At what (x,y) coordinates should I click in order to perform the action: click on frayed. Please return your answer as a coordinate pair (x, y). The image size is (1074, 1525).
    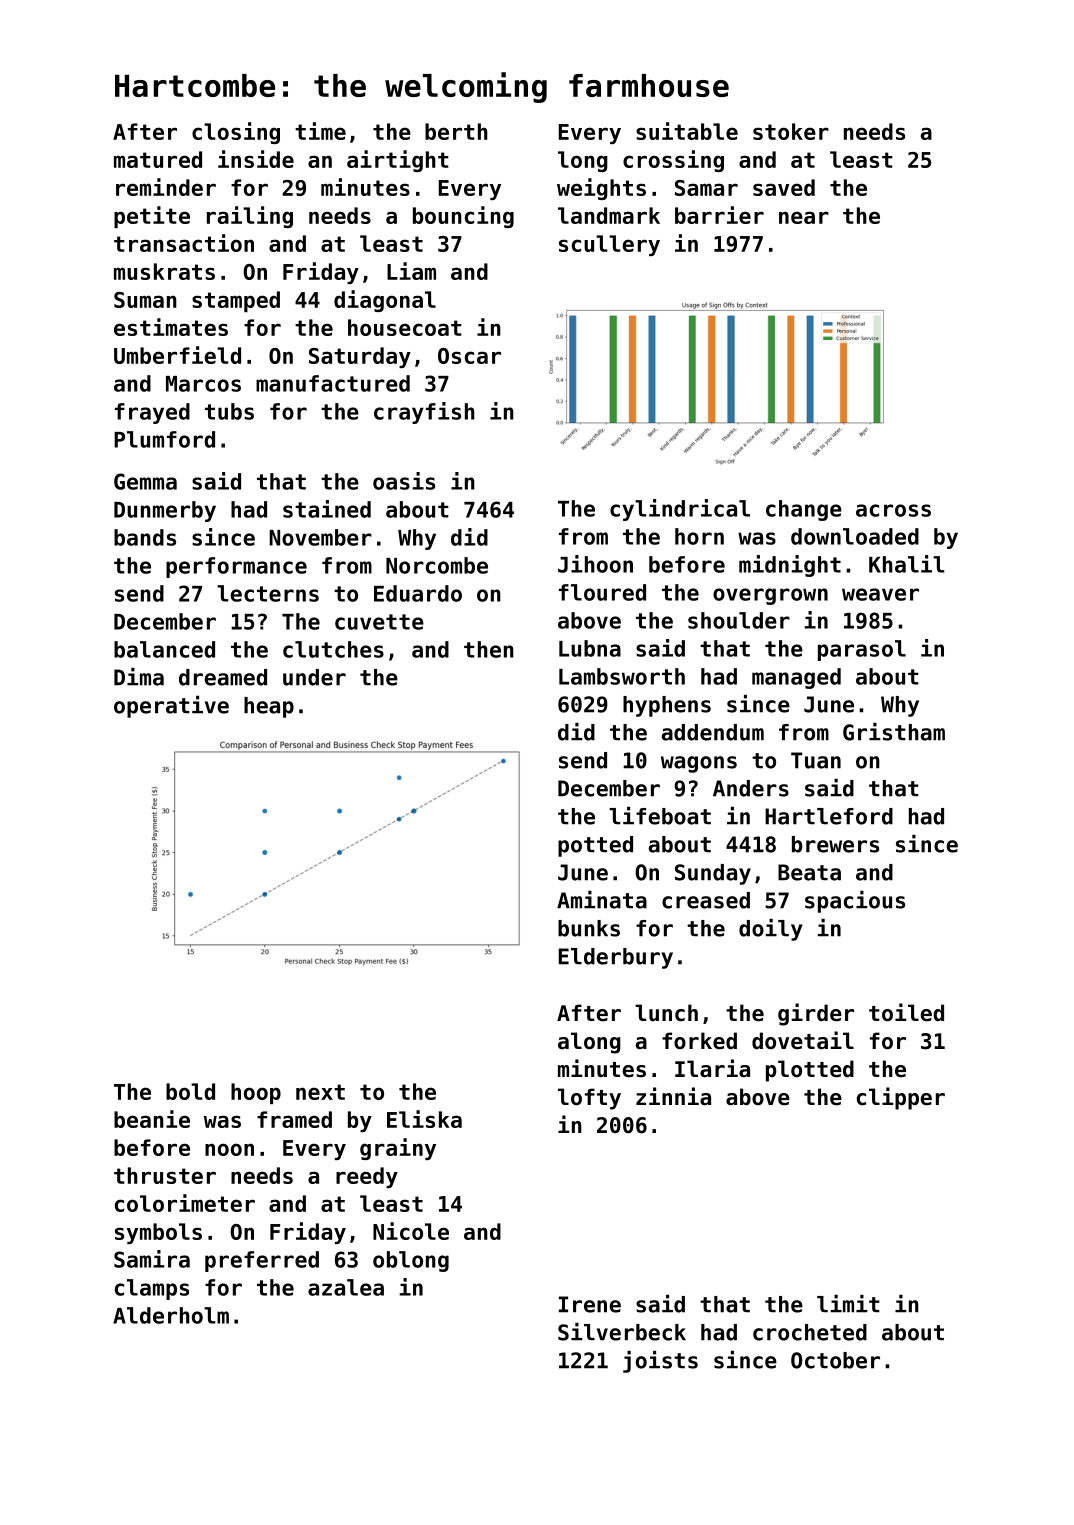
    Looking at the image, I should click on (152, 413).
